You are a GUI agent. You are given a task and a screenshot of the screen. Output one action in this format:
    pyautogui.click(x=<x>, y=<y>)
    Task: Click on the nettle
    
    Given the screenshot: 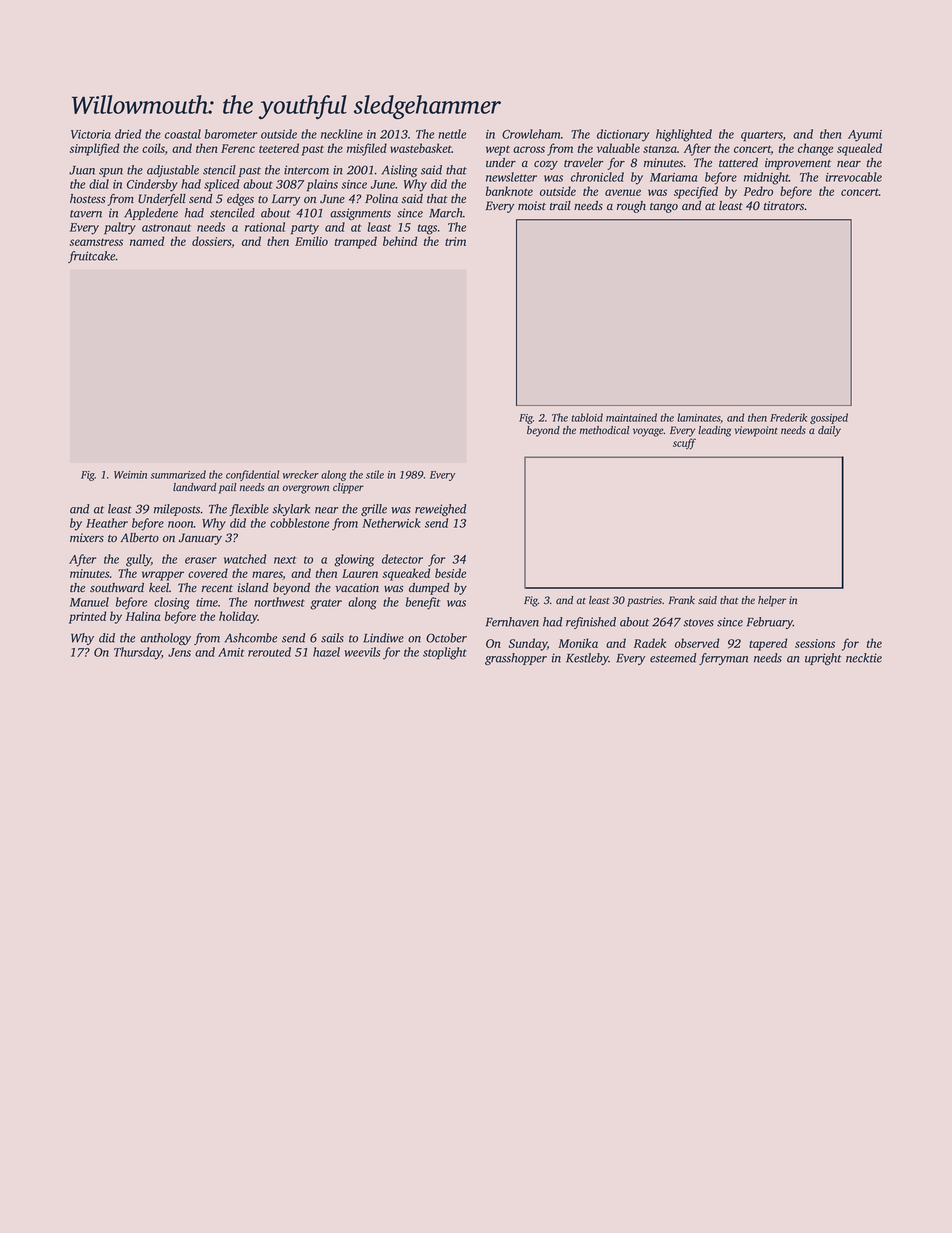 What is the action you would take?
    pyautogui.click(x=452, y=134)
